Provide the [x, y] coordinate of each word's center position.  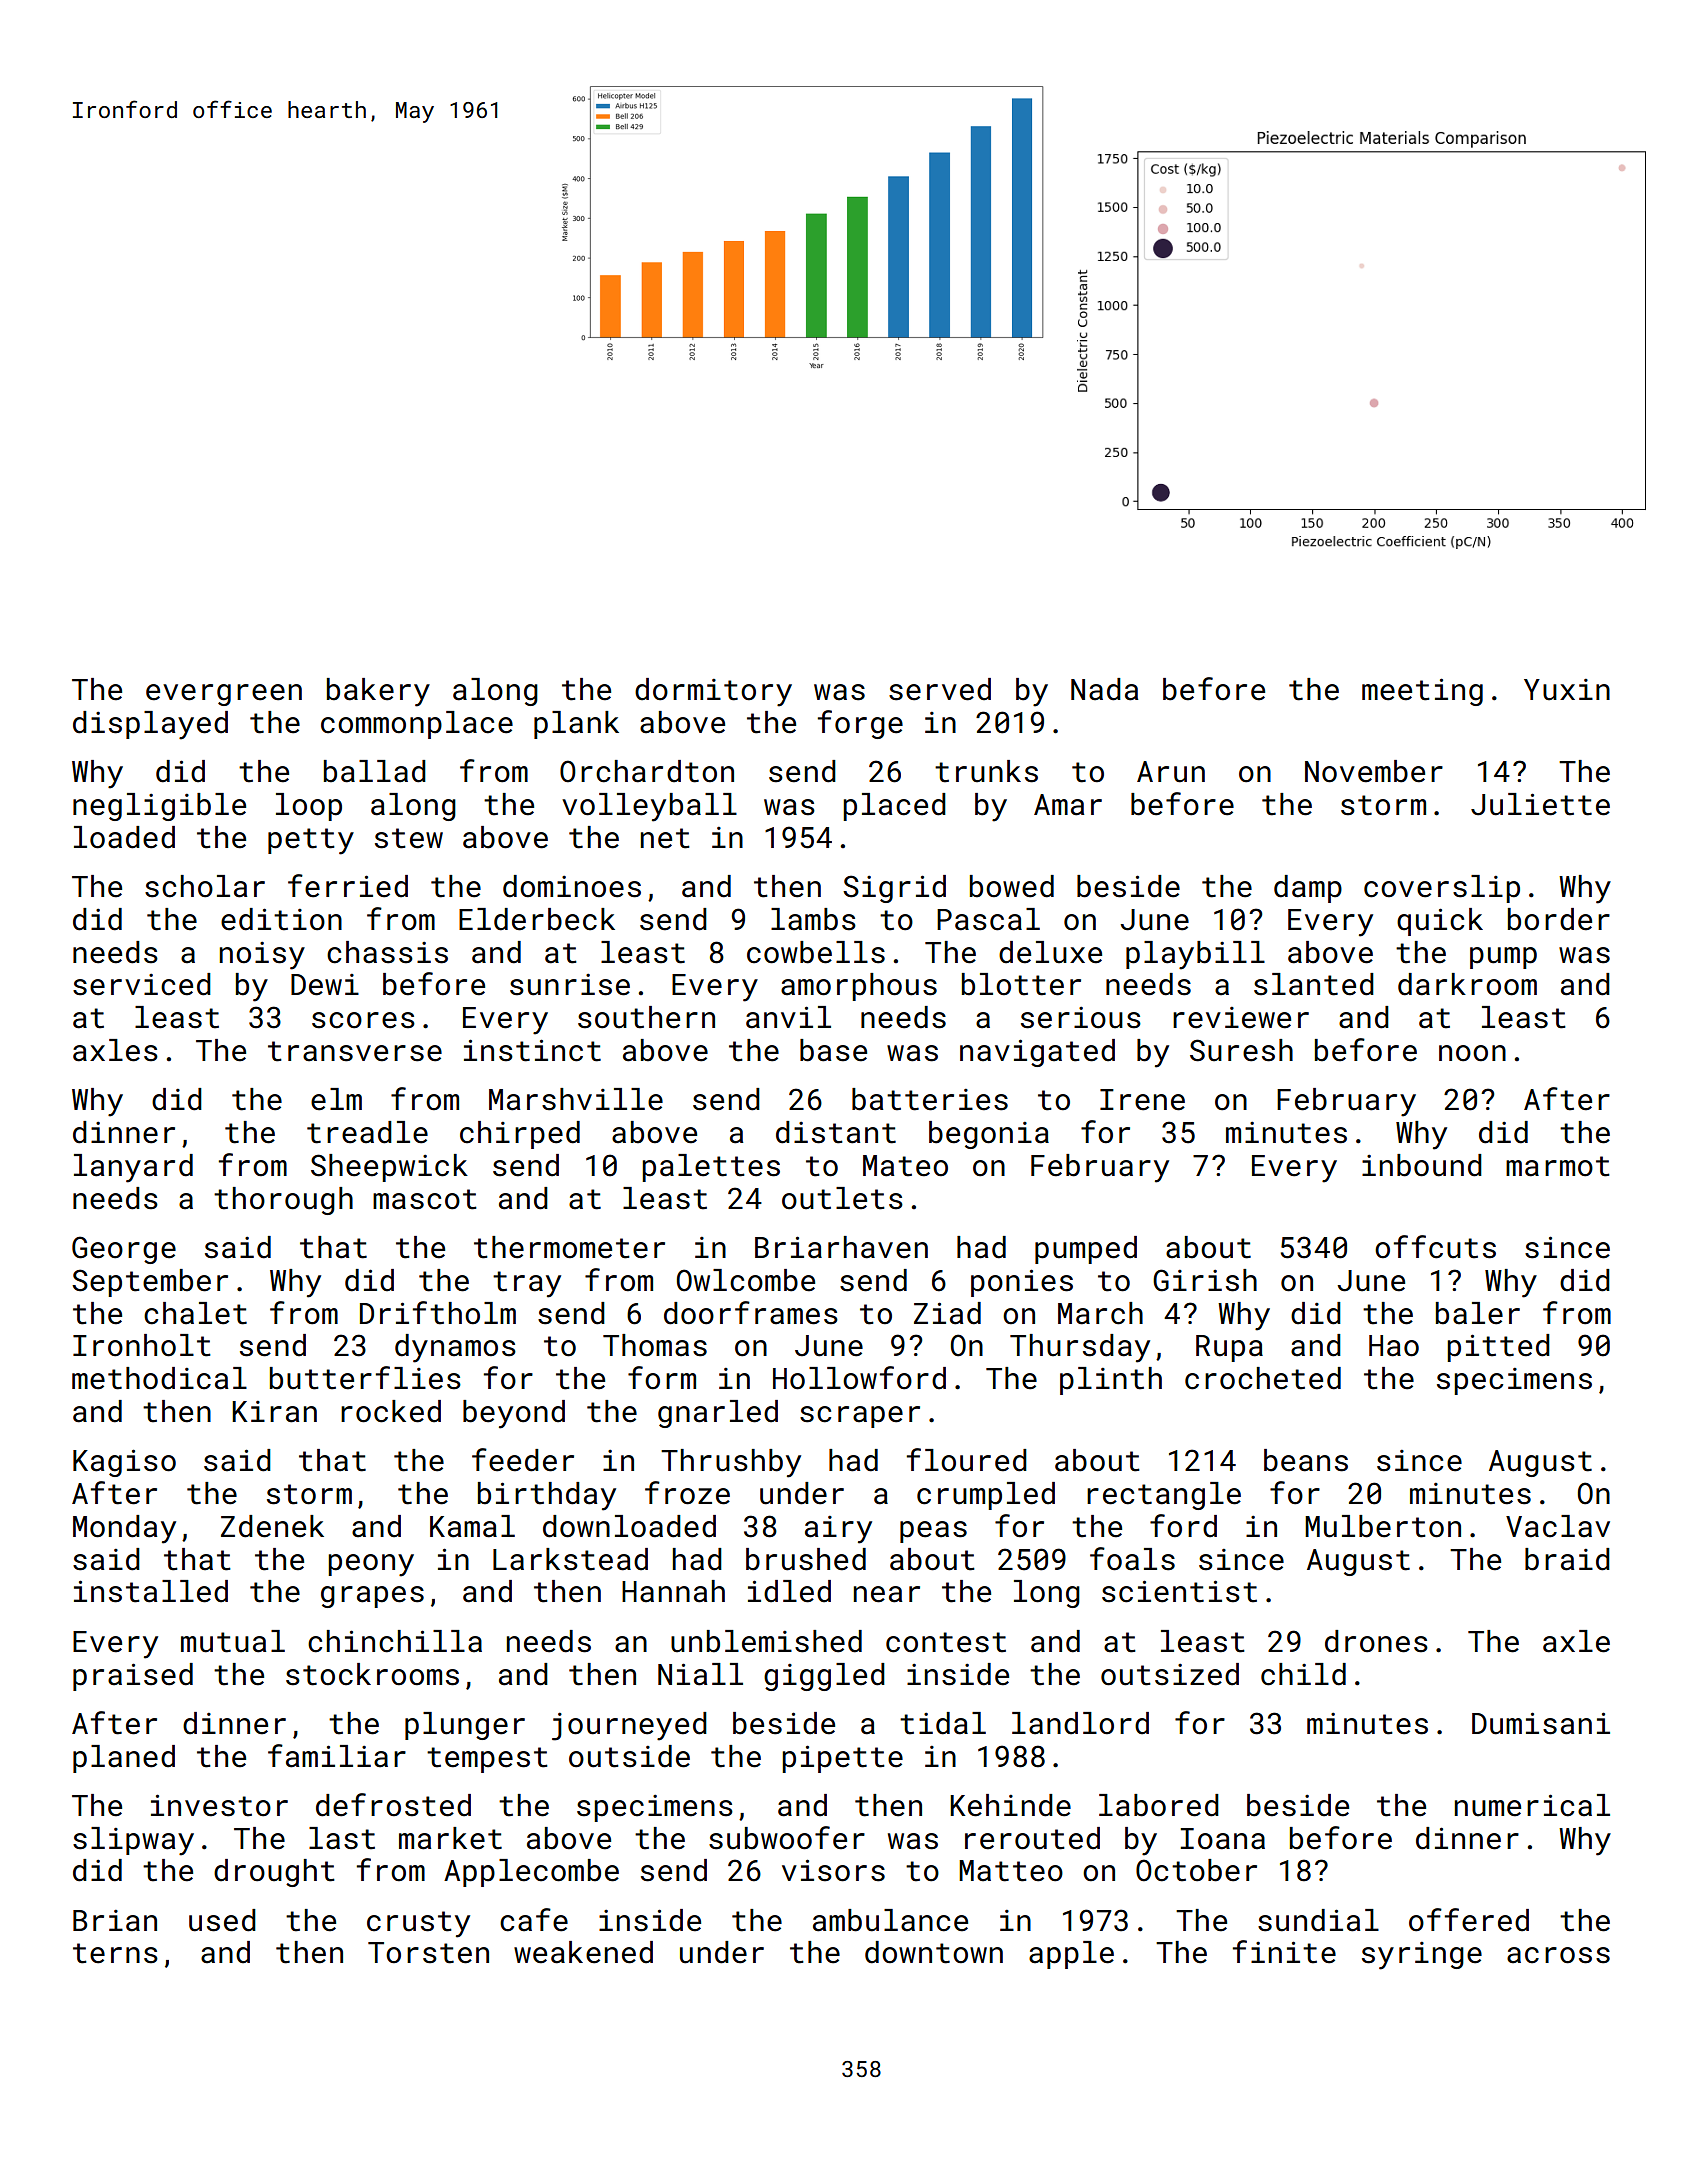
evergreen [224, 695]
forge [860, 724]
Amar [1068, 805]
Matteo [1011, 1871]
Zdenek [272, 1526]
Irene [1142, 1100]
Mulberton [1383, 1526]
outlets [842, 1198]
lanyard [133, 1168]
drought [274, 1873]
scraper [860, 1417]
